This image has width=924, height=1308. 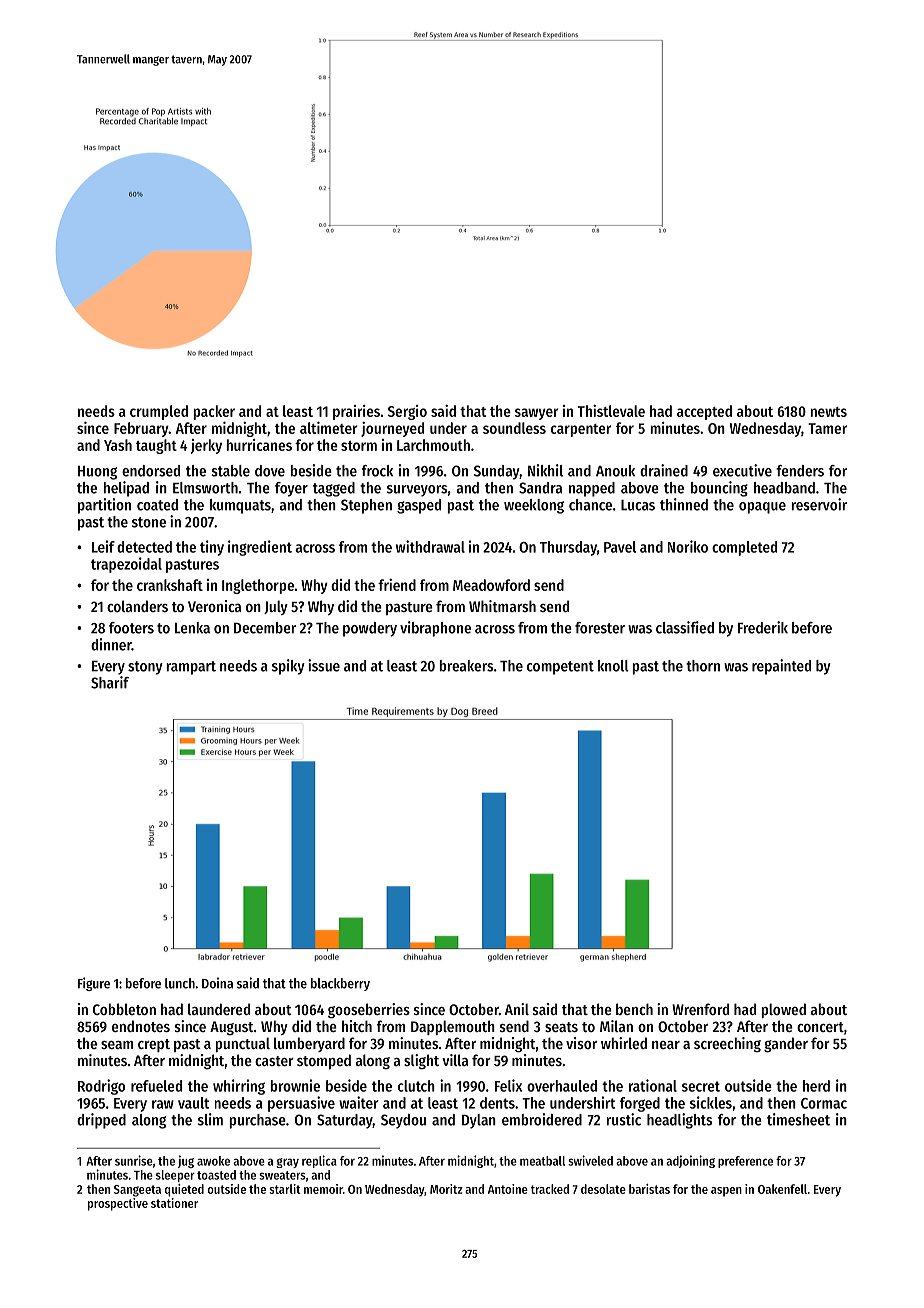 I want to click on knoll, so click(x=613, y=666).
